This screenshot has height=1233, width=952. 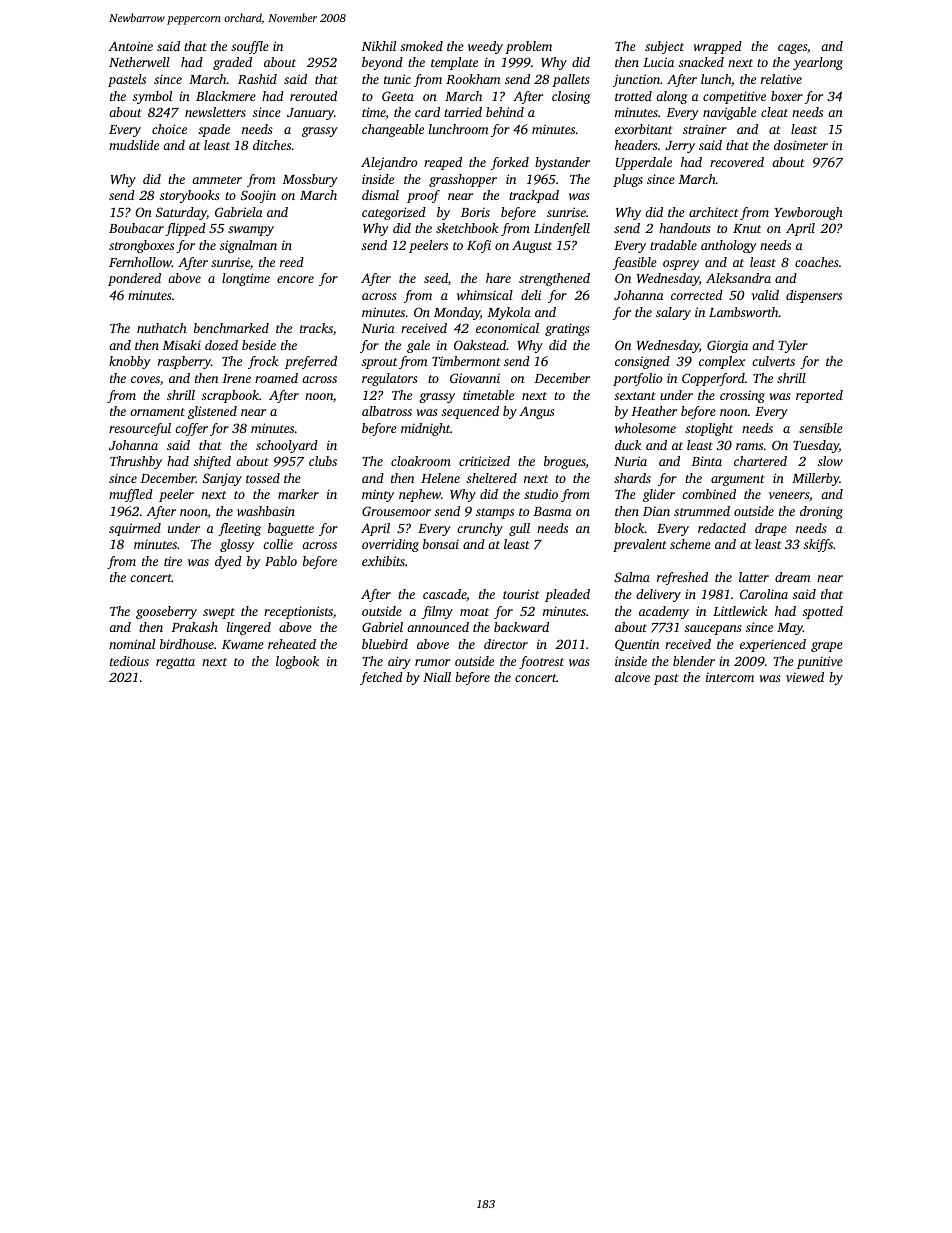 I want to click on flipped, so click(x=185, y=229).
